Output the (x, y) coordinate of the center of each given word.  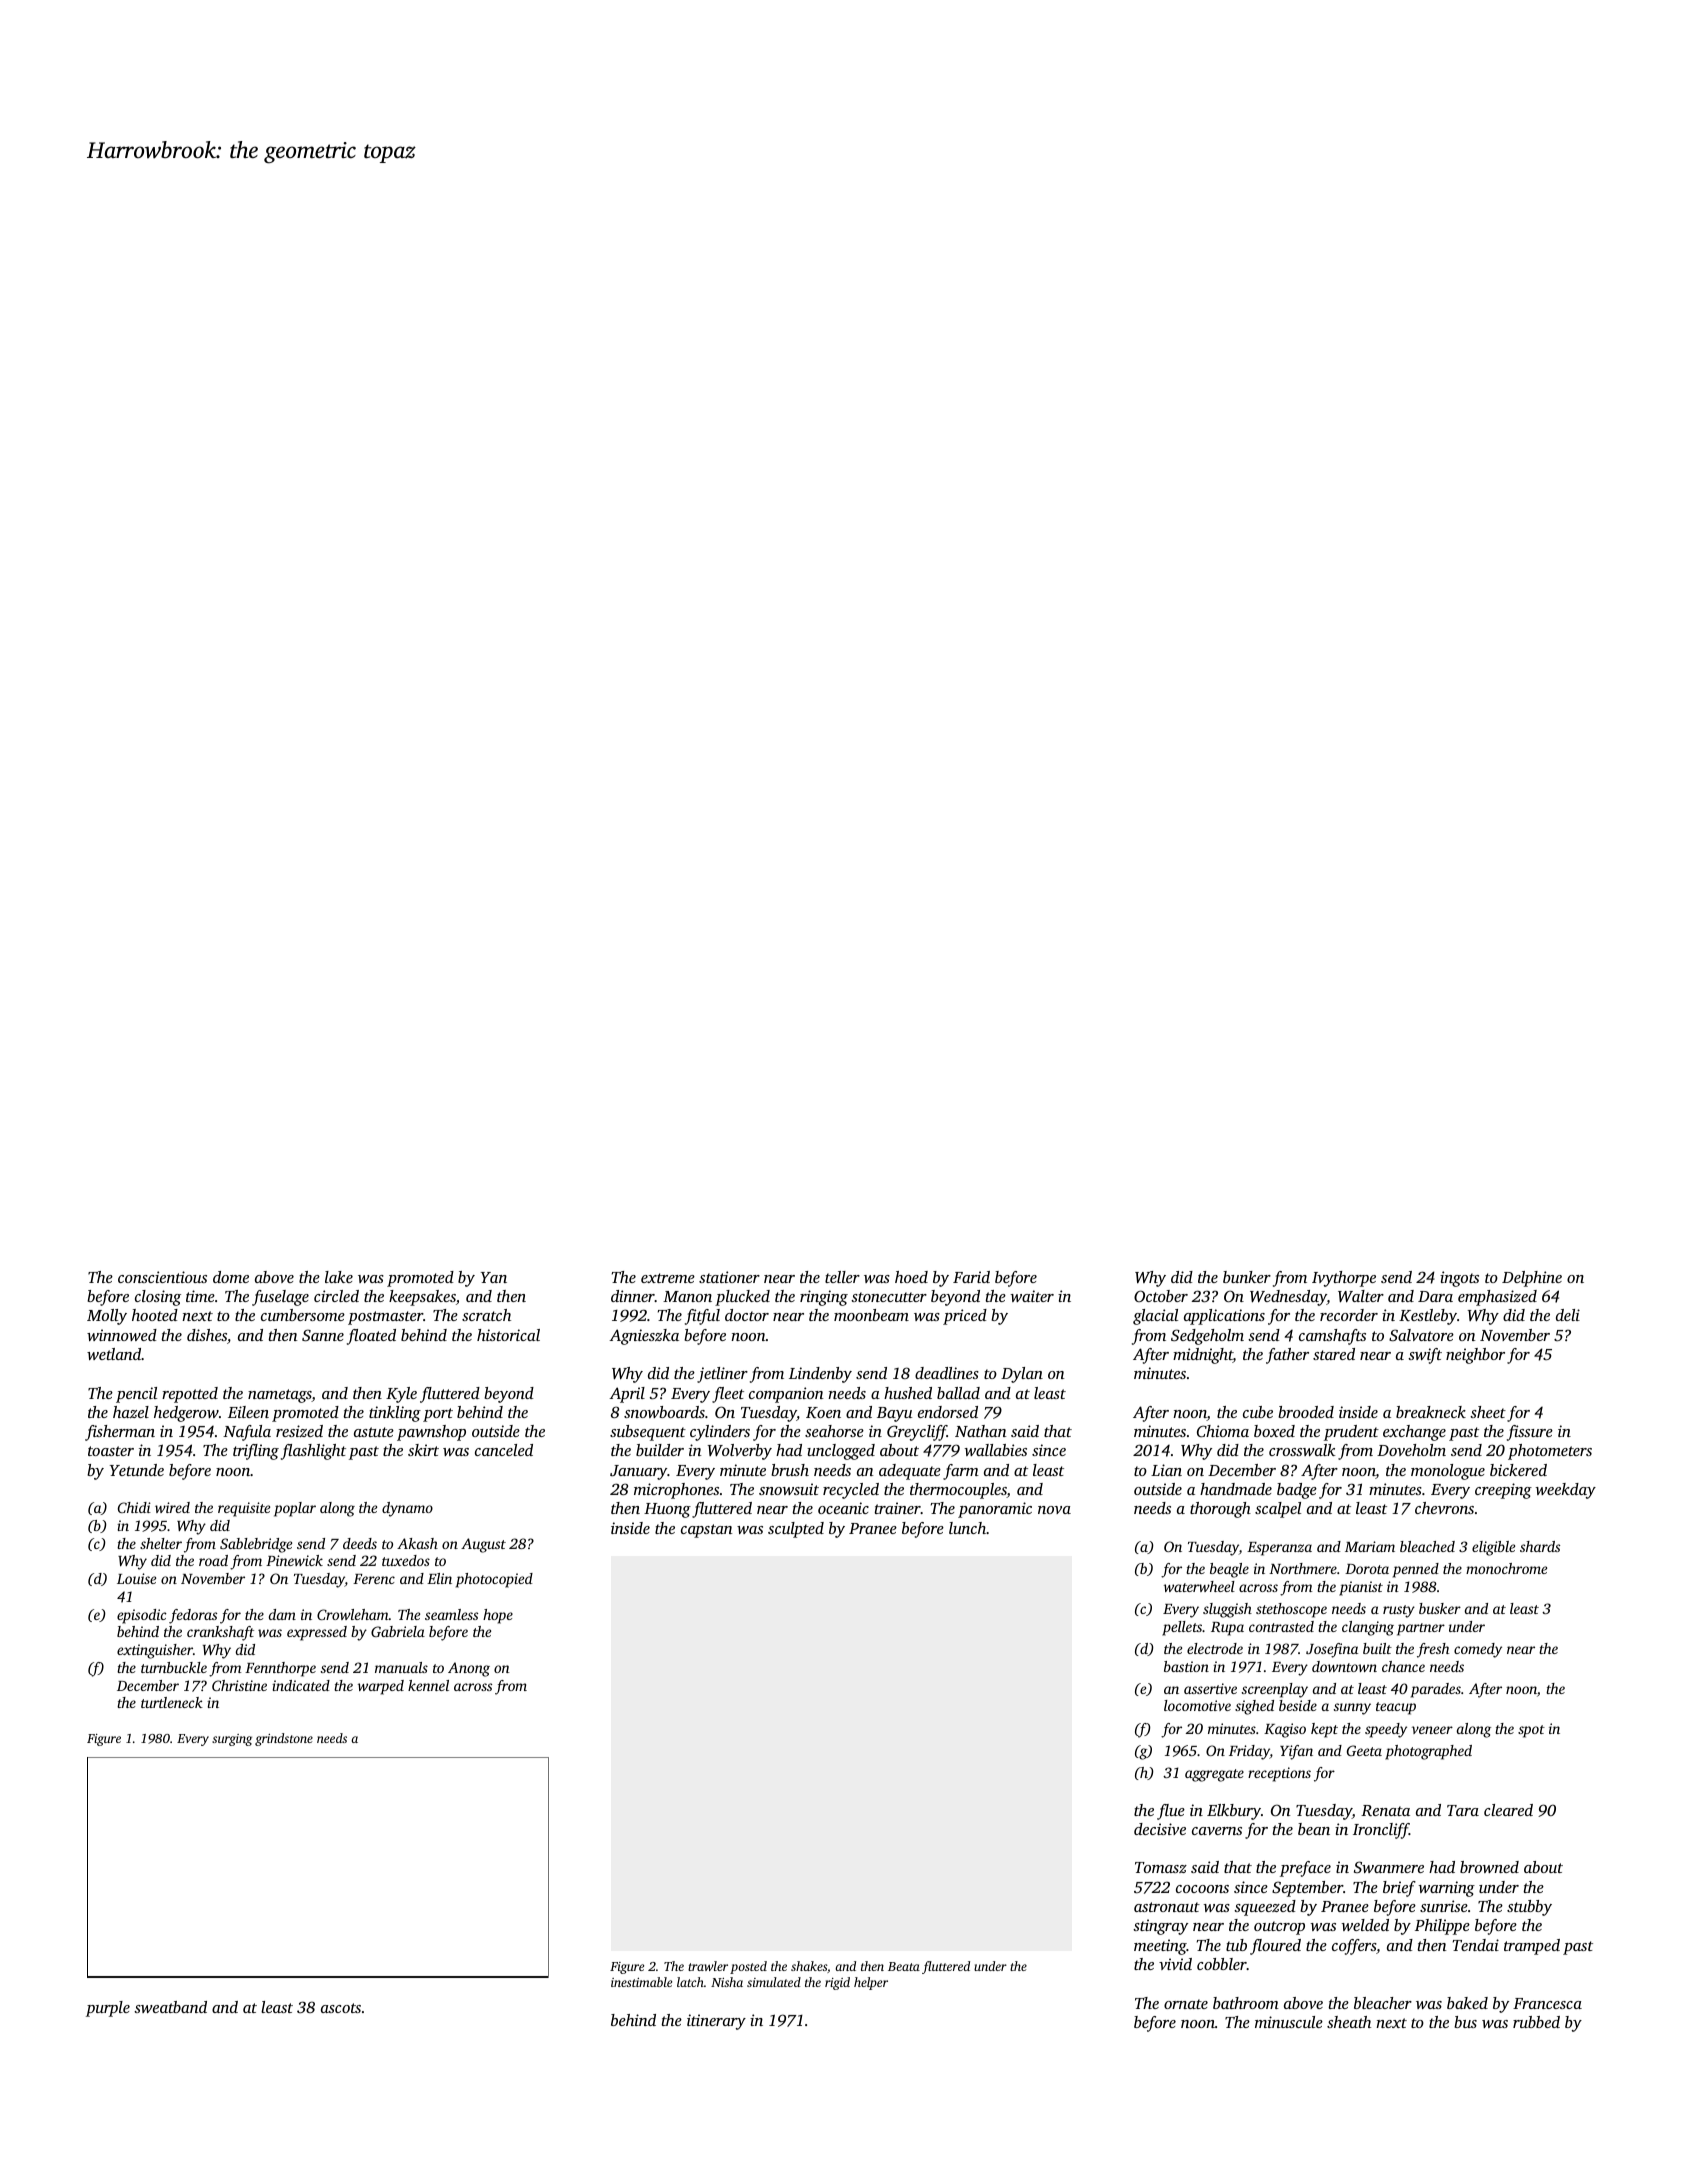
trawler (708, 1966)
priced (965, 1317)
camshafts (1332, 1337)
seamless (451, 1614)
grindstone (284, 1739)
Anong (469, 1669)
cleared (1508, 1810)
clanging (1368, 1628)
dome (231, 1277)
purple (108, 2009)
